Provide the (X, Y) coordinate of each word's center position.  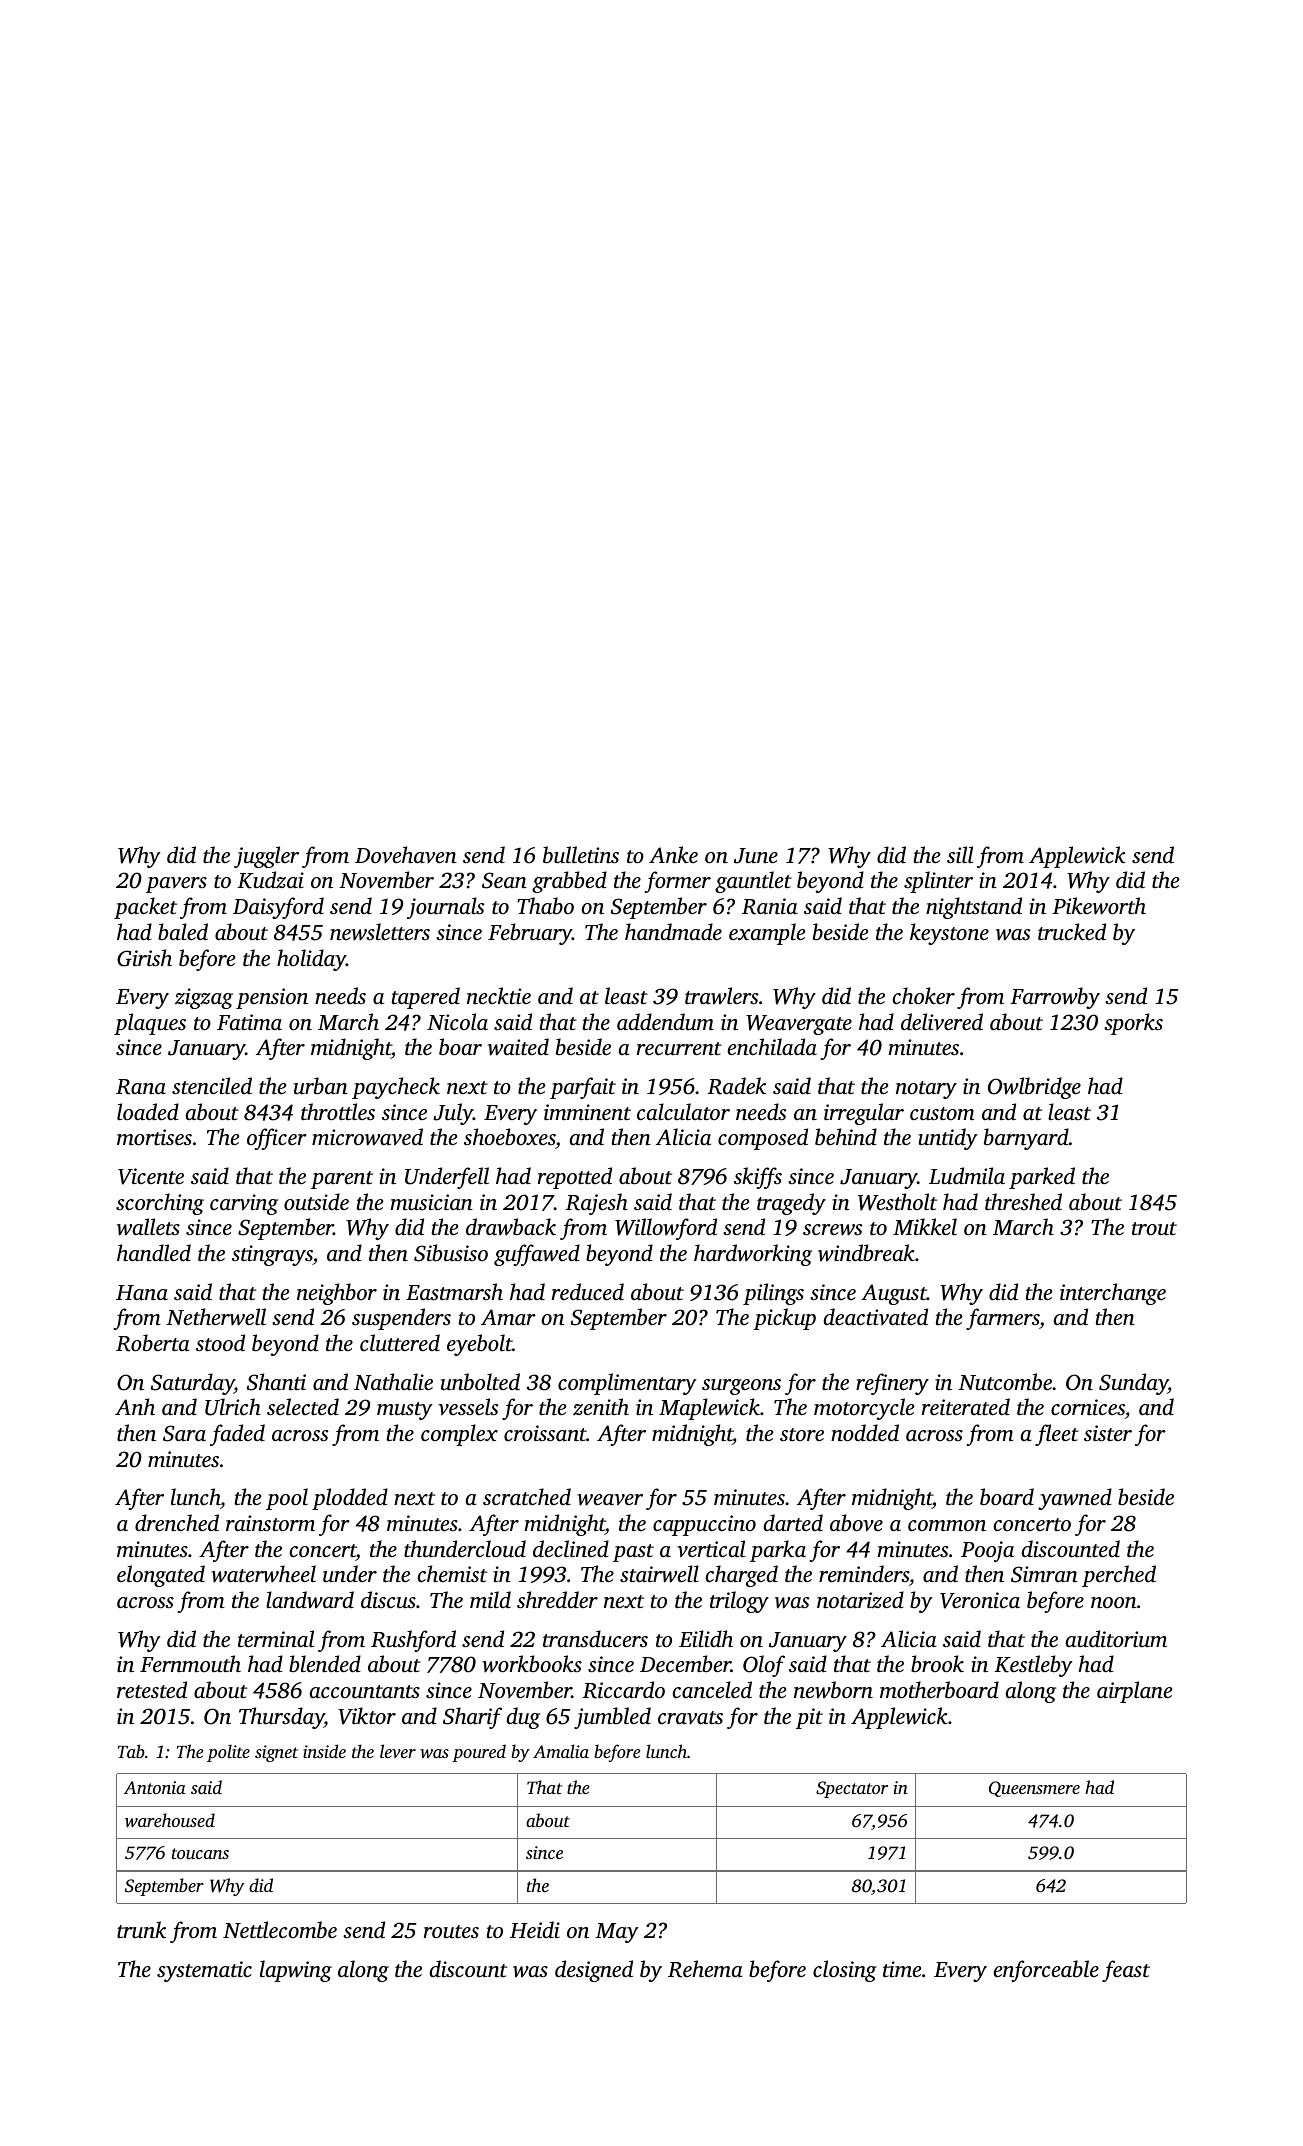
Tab (131, 1751)
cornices (1088, 1409)
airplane (1135, 1692)
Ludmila (967, 1175)
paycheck (396, 1088)
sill (960, 854)
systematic (204, 1971)
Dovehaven (406, 854)
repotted (575, 1178)
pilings (773, 1294)
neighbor (337, 1294)
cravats (690, 1717)
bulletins (581, 854)
